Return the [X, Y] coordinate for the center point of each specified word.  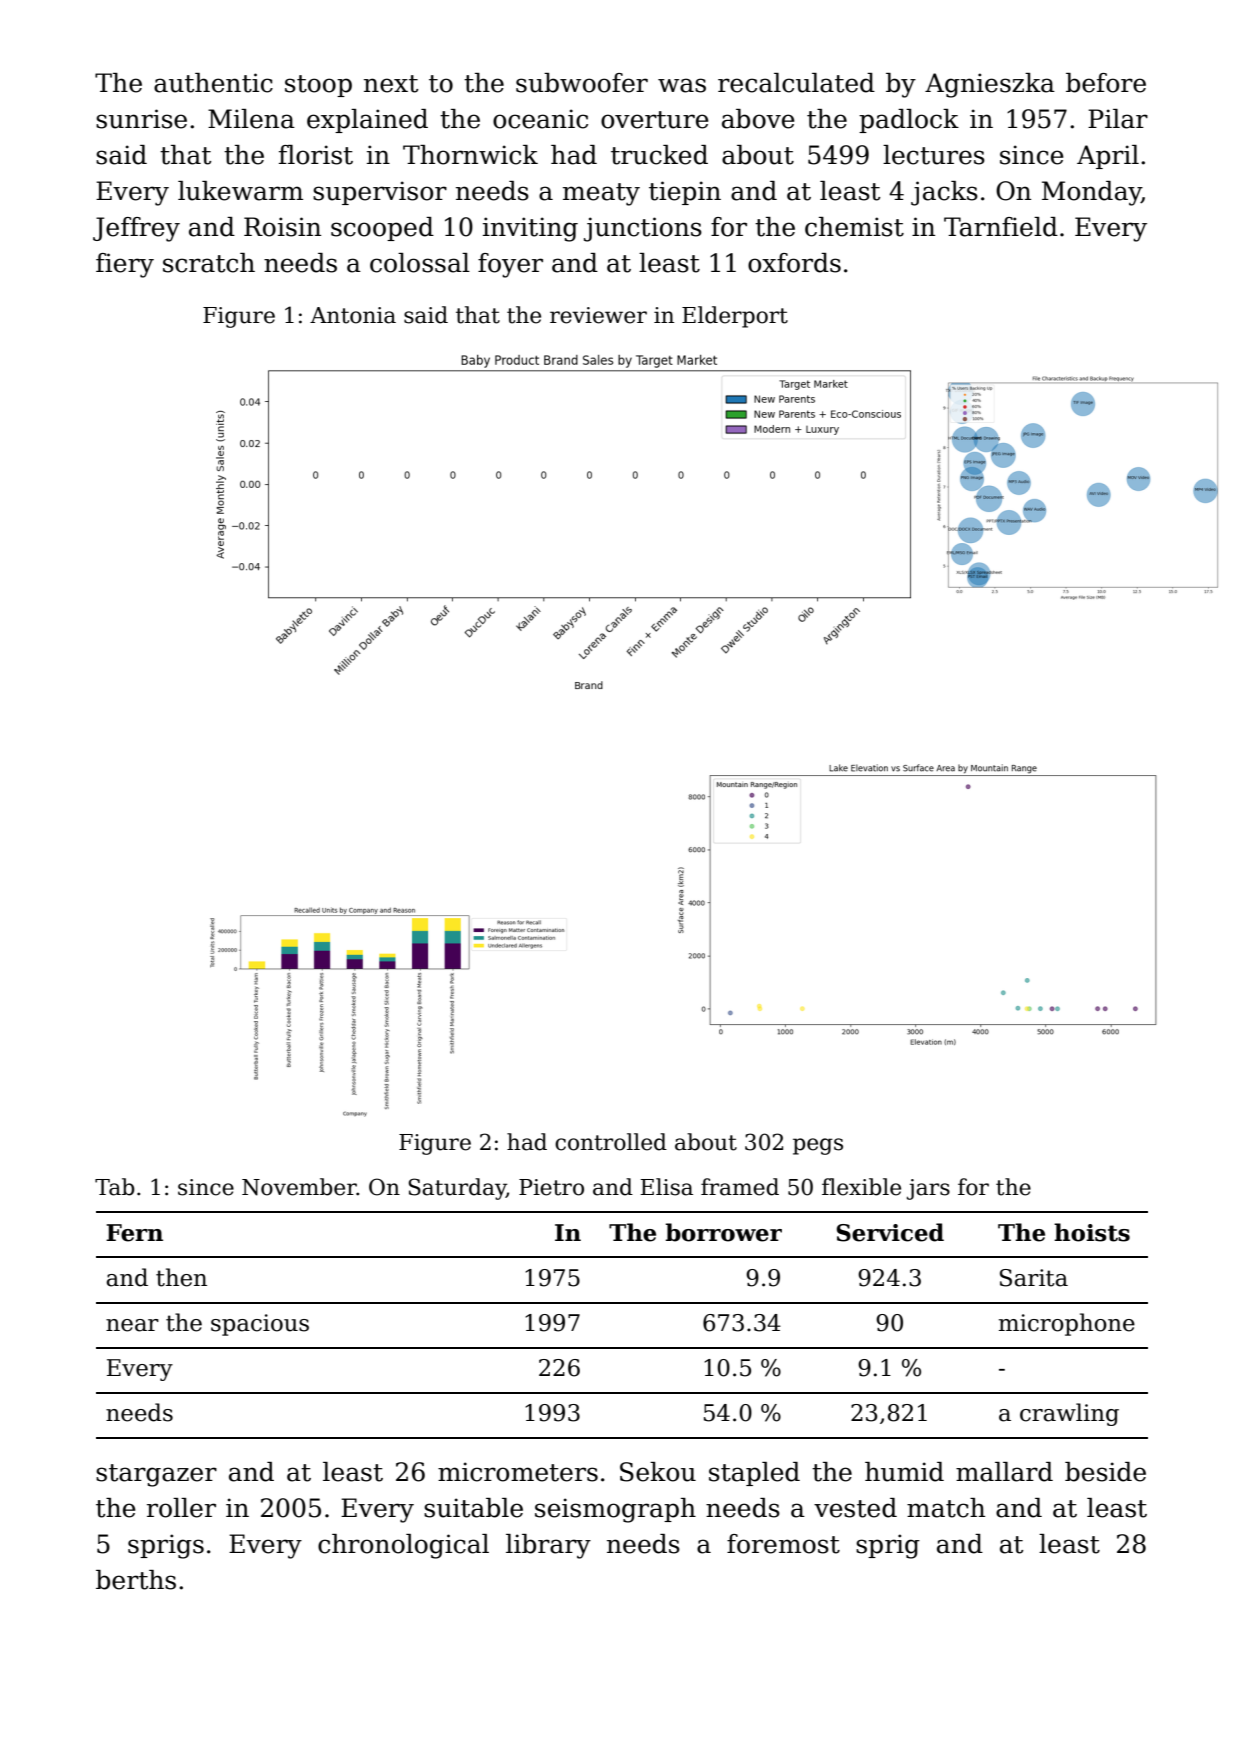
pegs [818, 1146]
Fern [134, 1233]
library [548, 1546]
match [946, 1508]
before [1106, 83]
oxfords [794, 263]
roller [181, 1508]
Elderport [735, 317]
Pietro [551, 1187]
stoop [318, 86]
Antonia [353, 315]
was [682, 85]
